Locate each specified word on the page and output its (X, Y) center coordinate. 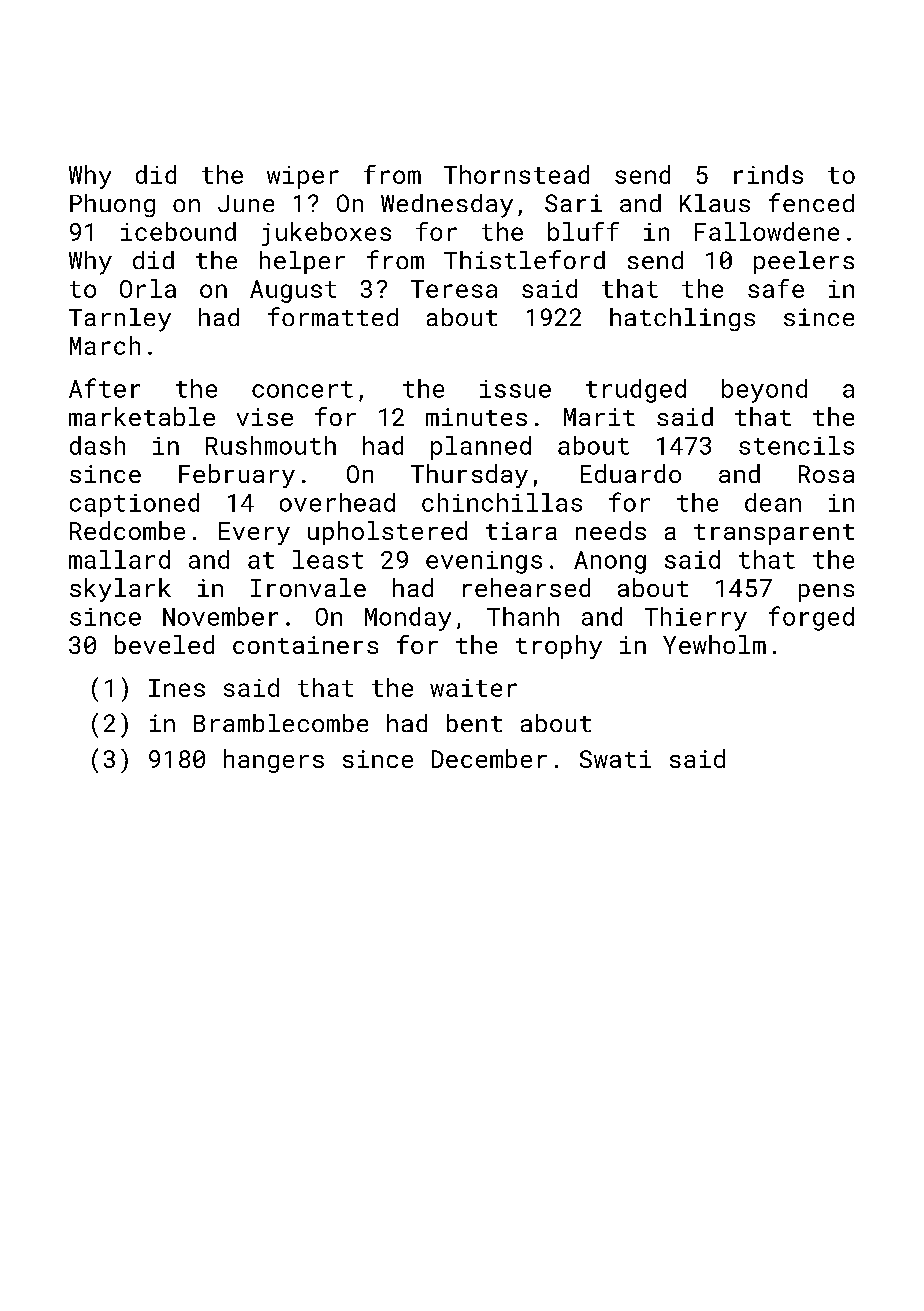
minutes (476, 417)
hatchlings (682, 319)
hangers (274, 761)
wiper (303, 177)
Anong (610, 562)
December (489, 758)
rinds (768, 174)
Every (254, 533)
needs (611, 530)
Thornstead (516, 174)
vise (265, 417)
